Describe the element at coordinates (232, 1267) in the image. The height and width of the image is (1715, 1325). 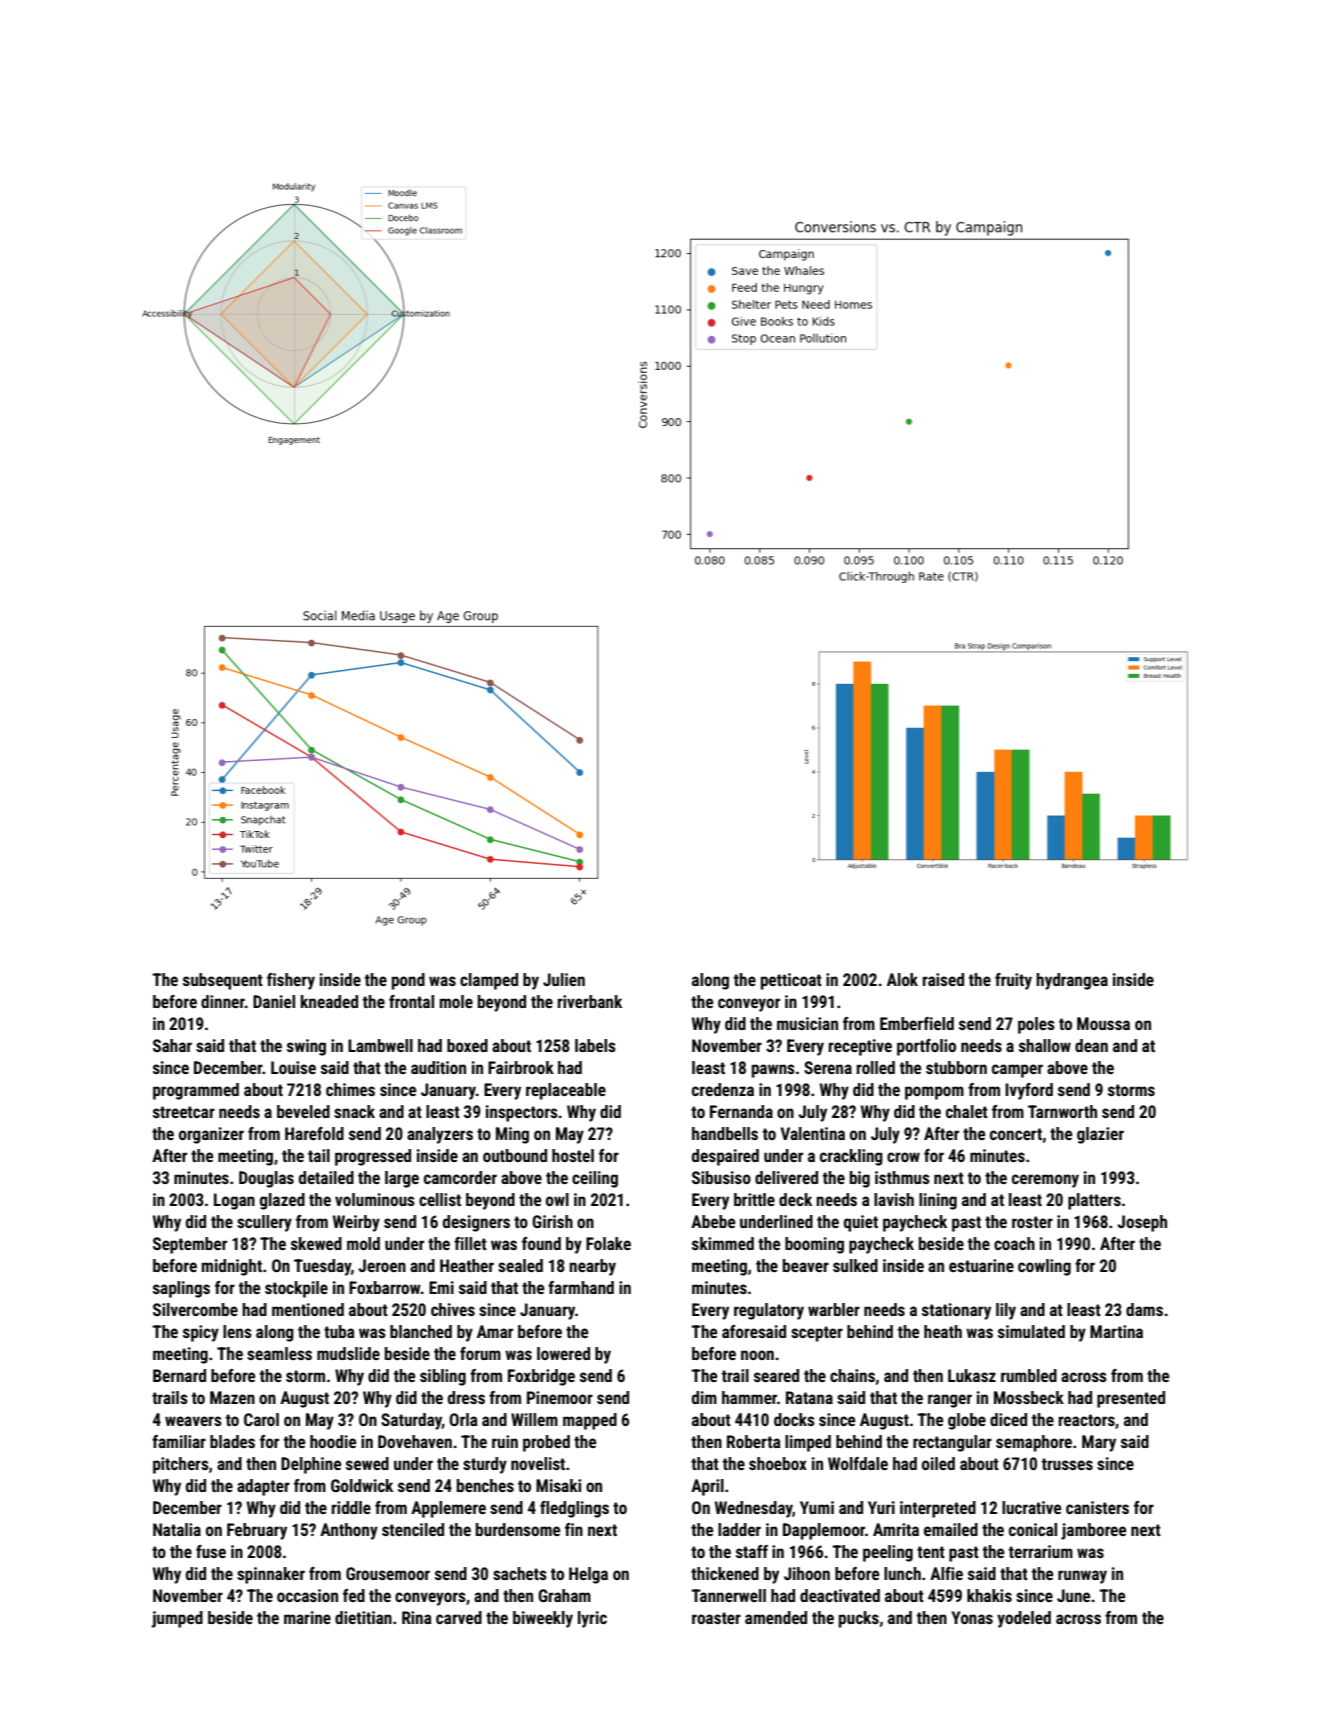
I see `midnight` at that location.
